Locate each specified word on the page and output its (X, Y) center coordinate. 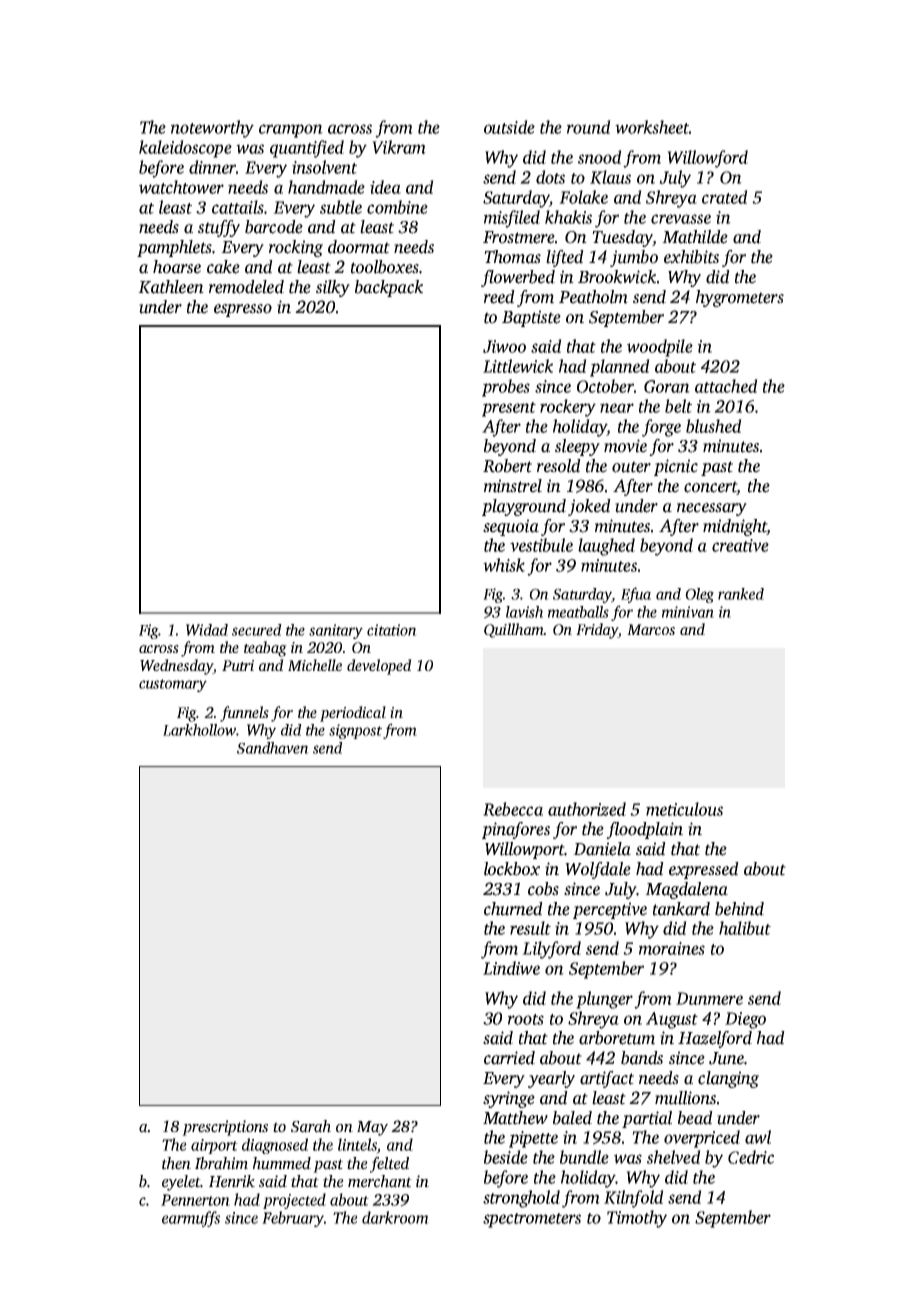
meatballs (578, 612)
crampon (291, 131)
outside (509, 127)
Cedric (751, 1157)
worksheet (652, 127)
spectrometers (532, 1220)
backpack (389, 288)
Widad (207, 630)
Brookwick (617, 277)
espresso (243, 310)
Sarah (311, 1126)
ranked (741, 594)
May (372, 1128)
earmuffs (191, 1219)
